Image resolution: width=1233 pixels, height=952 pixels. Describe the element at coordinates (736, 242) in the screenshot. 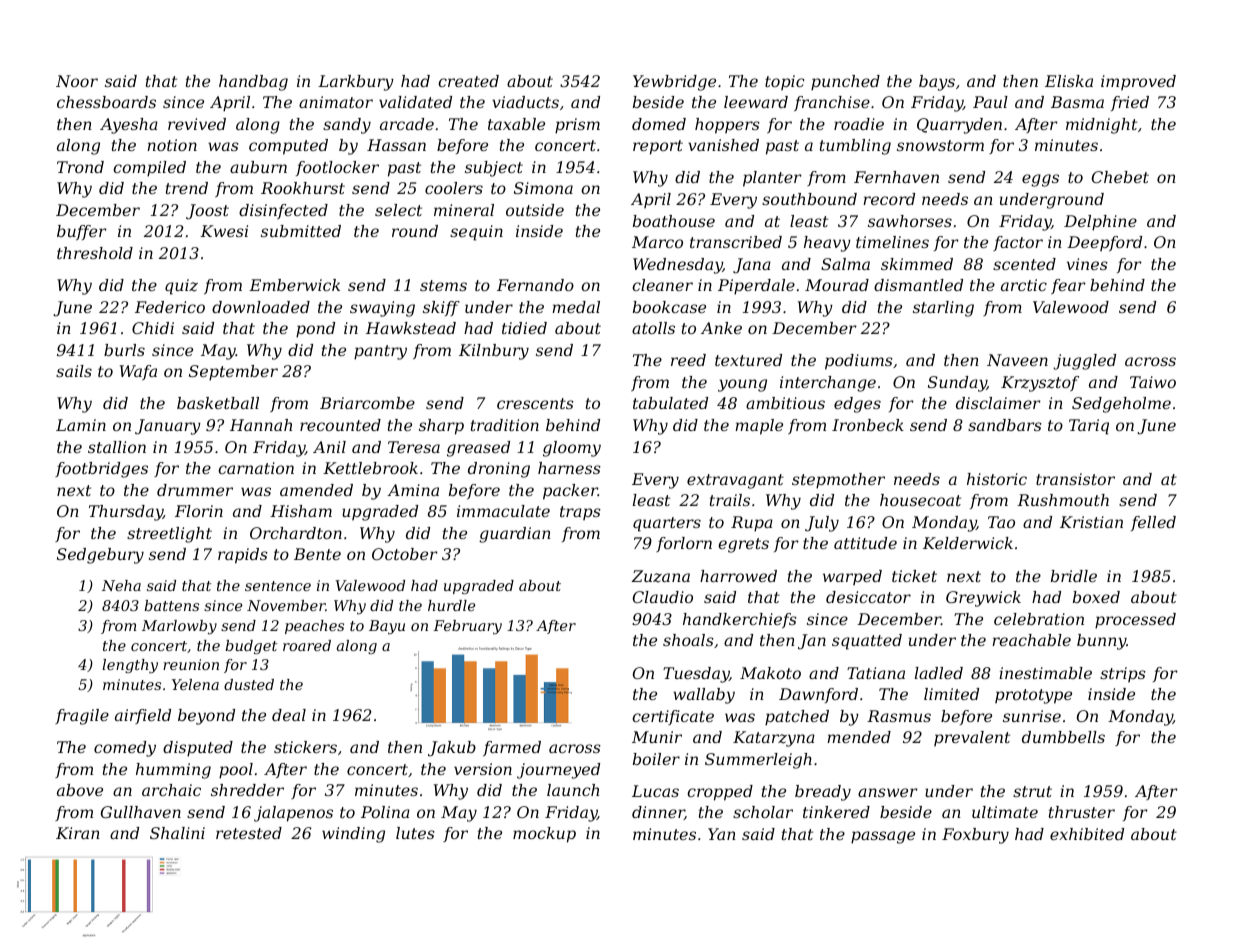

I see `transcribed` at that location.
